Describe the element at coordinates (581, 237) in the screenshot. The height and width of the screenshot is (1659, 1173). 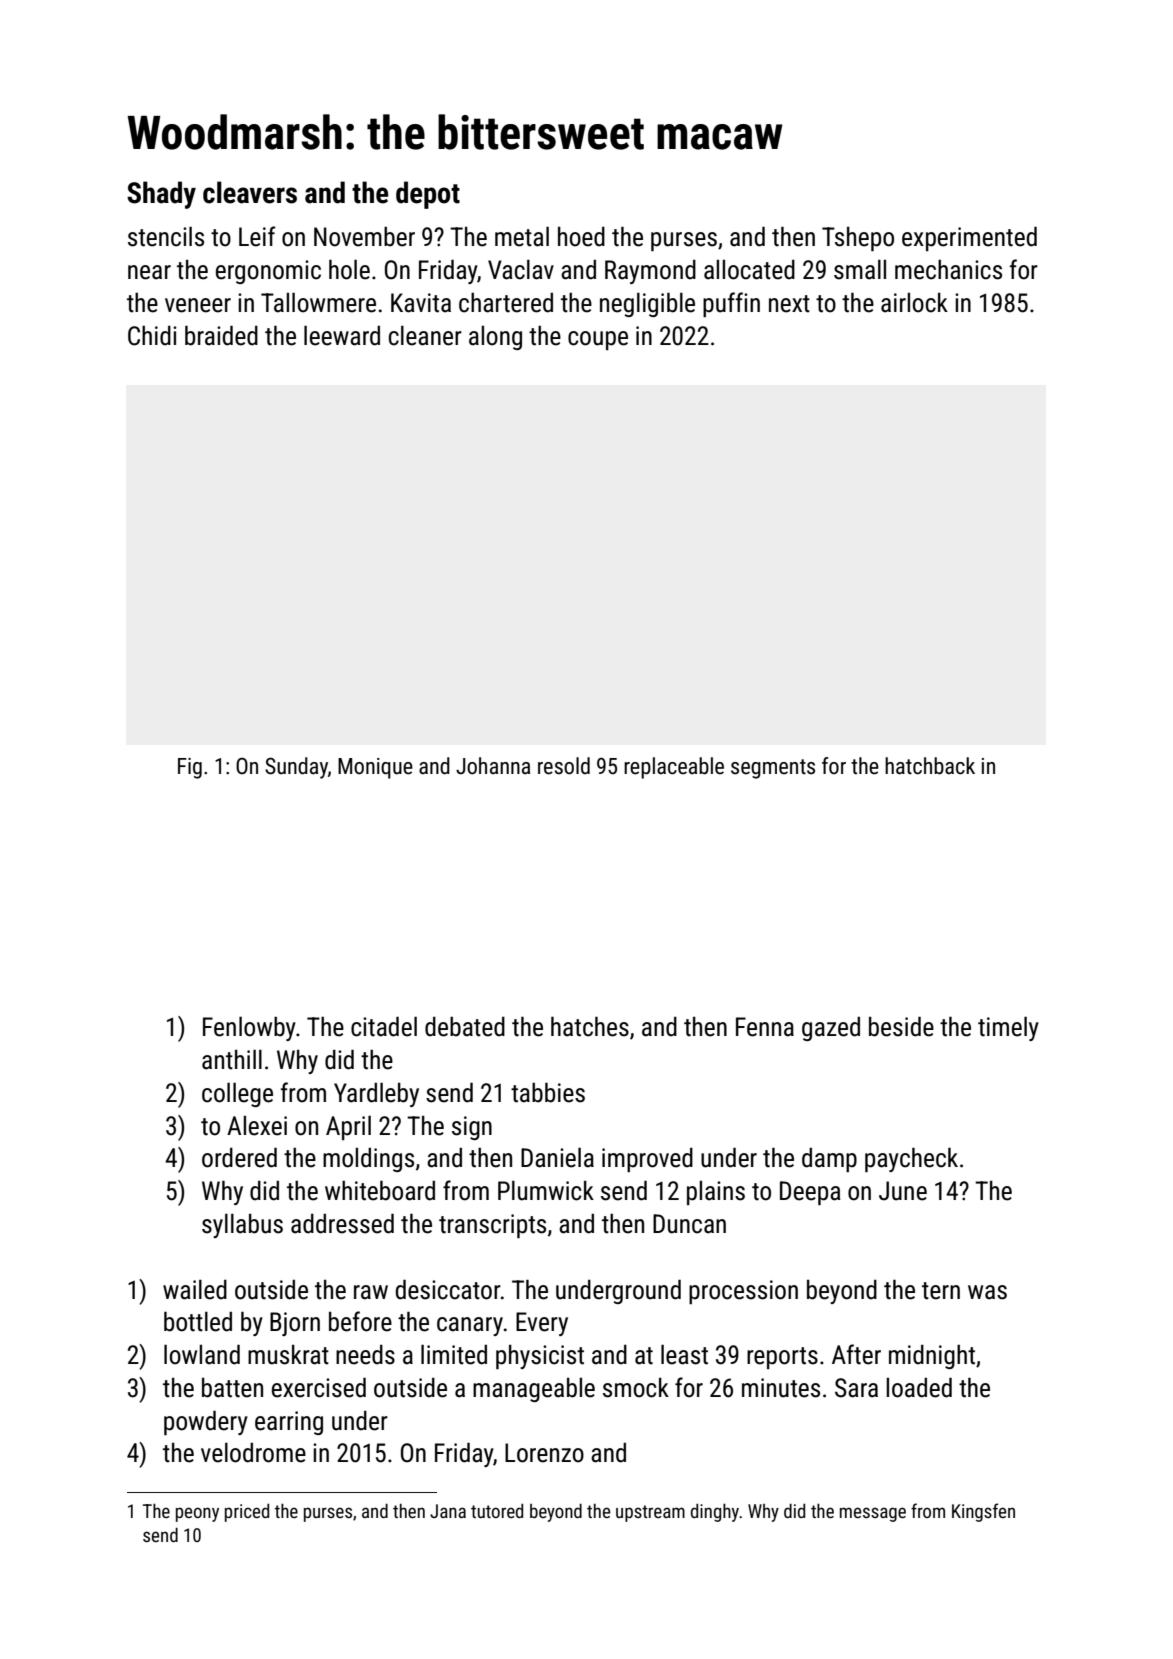
I see `hoed` at that location.
